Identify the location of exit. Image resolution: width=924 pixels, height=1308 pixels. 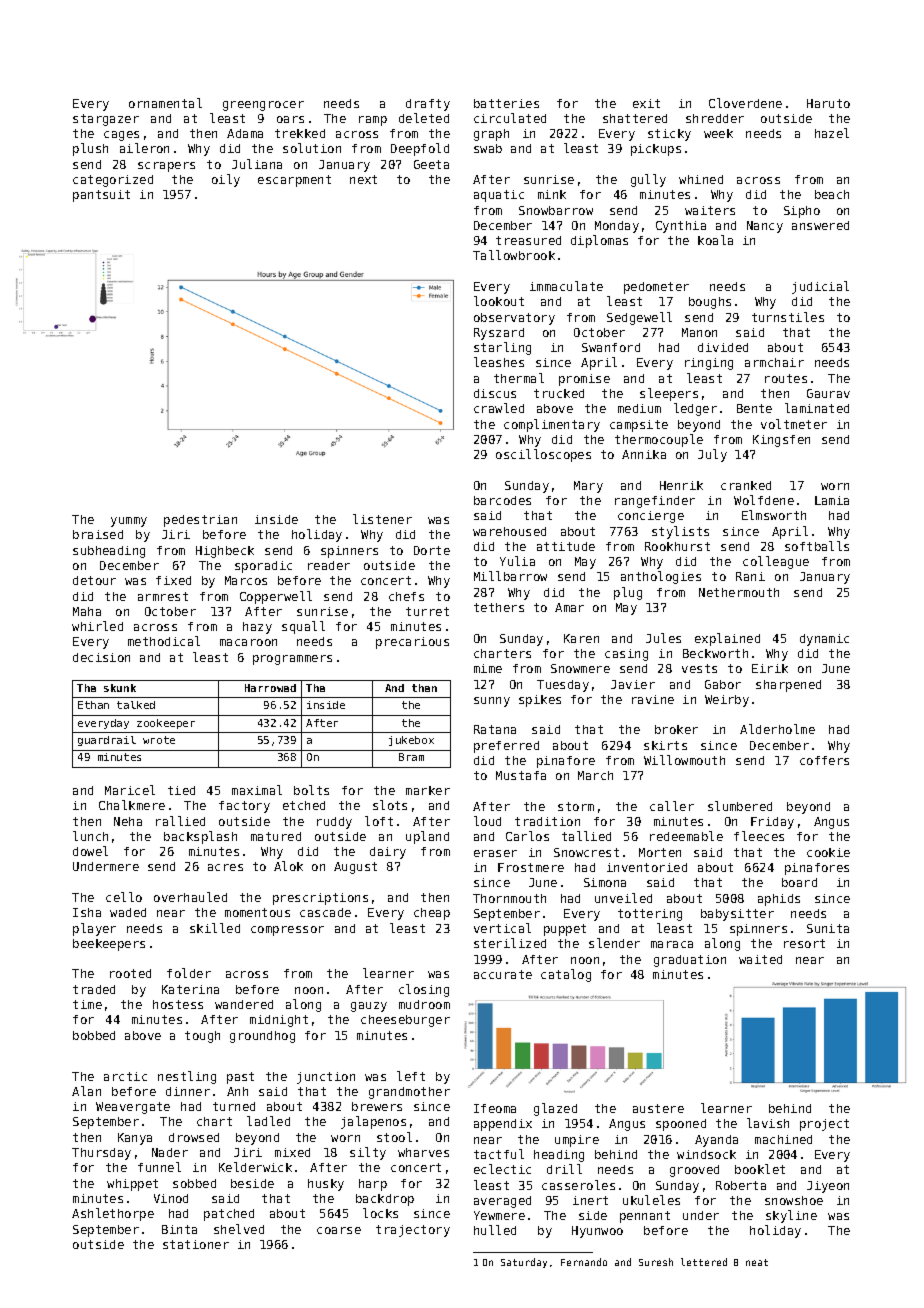
(646, 103).
